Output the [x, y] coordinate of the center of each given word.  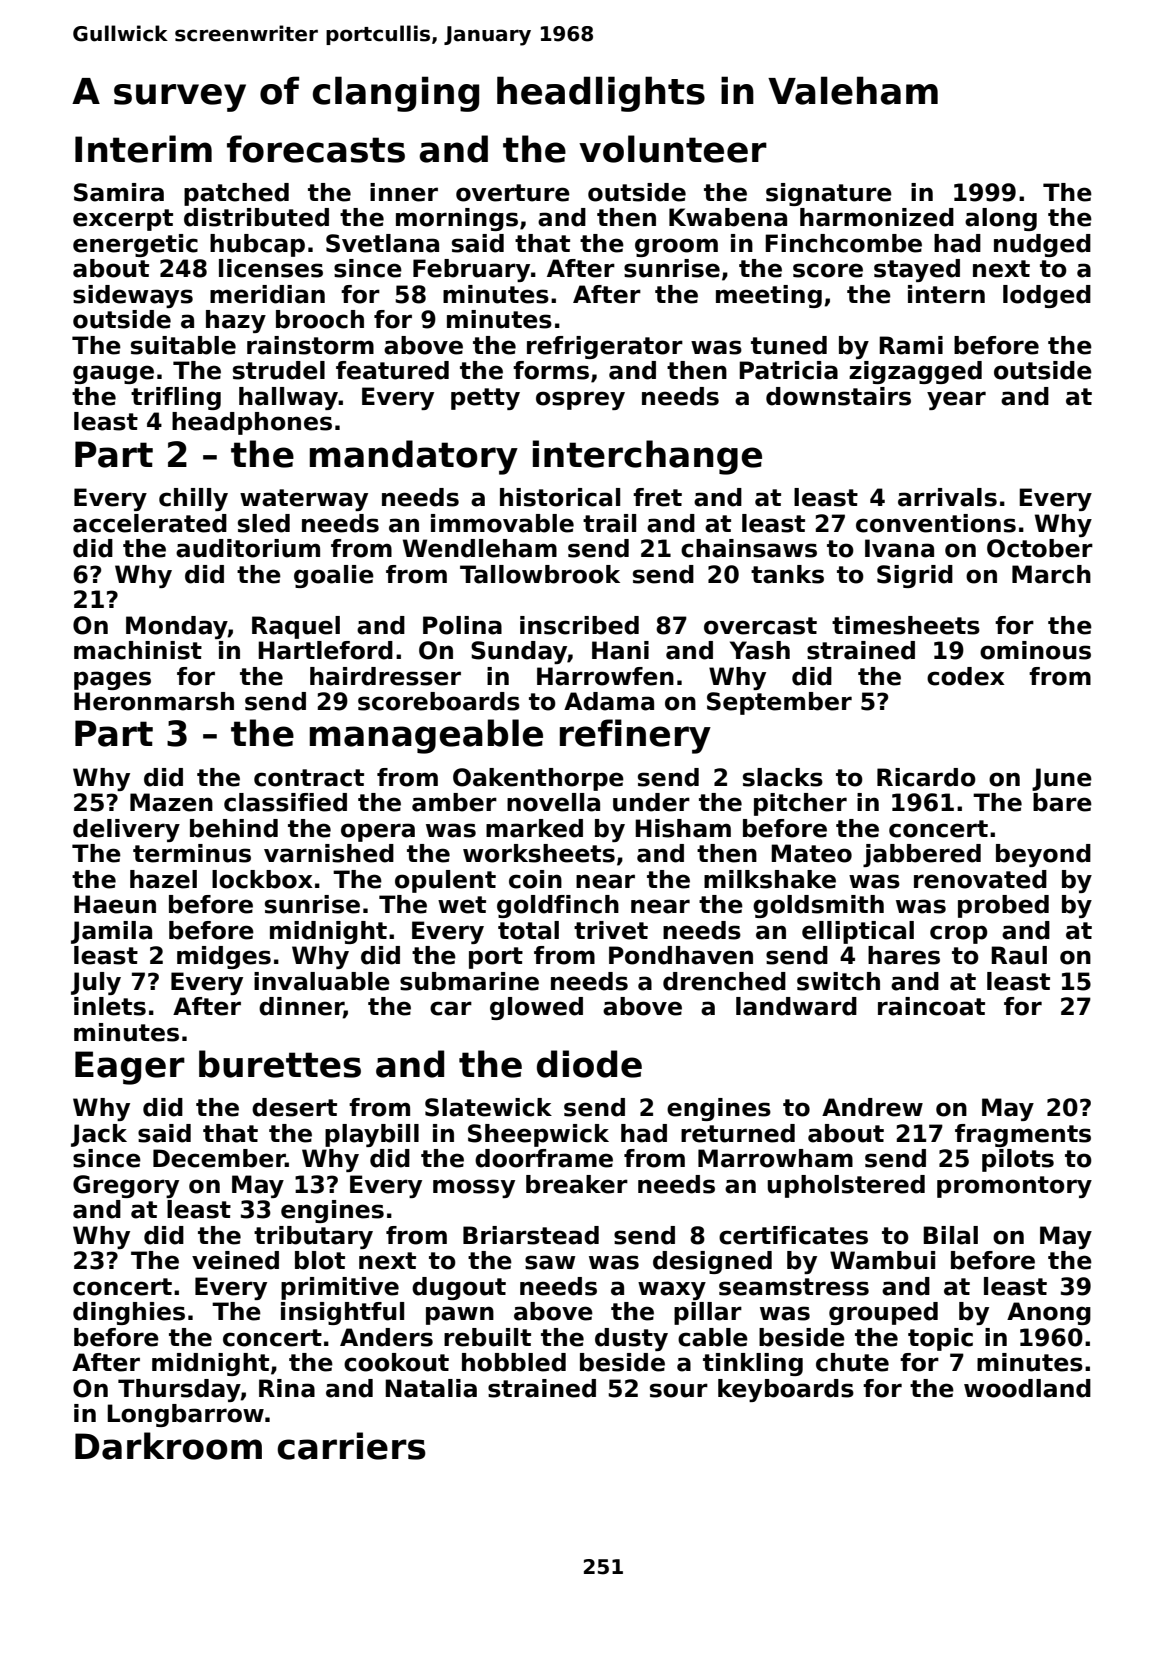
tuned [789, 345]
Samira [119, 192]
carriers [351, 1446]
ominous [1035, 650]
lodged [1047, 296]
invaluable [322, 981]
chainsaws [749, 548]
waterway [304, 500]
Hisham [683, 828]
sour [679, 1390]
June [1062, 779]
